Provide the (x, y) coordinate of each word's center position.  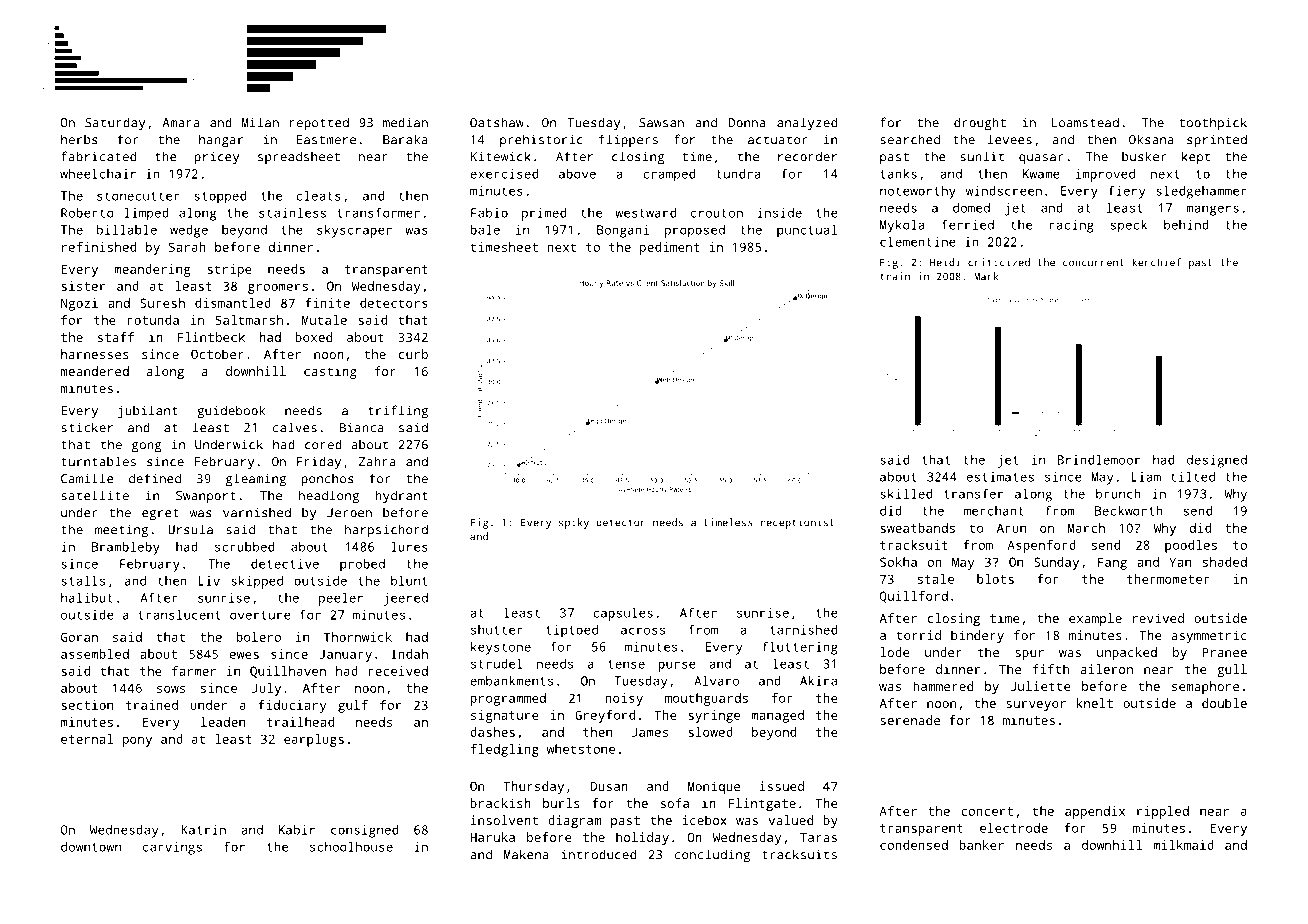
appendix (1095, 812)
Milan (260, 122)
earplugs (314, 740)
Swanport (206, 497)
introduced (598, 854)
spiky (574, 523)
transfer (973, 494)
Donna (747, 123)
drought (980, 124)
